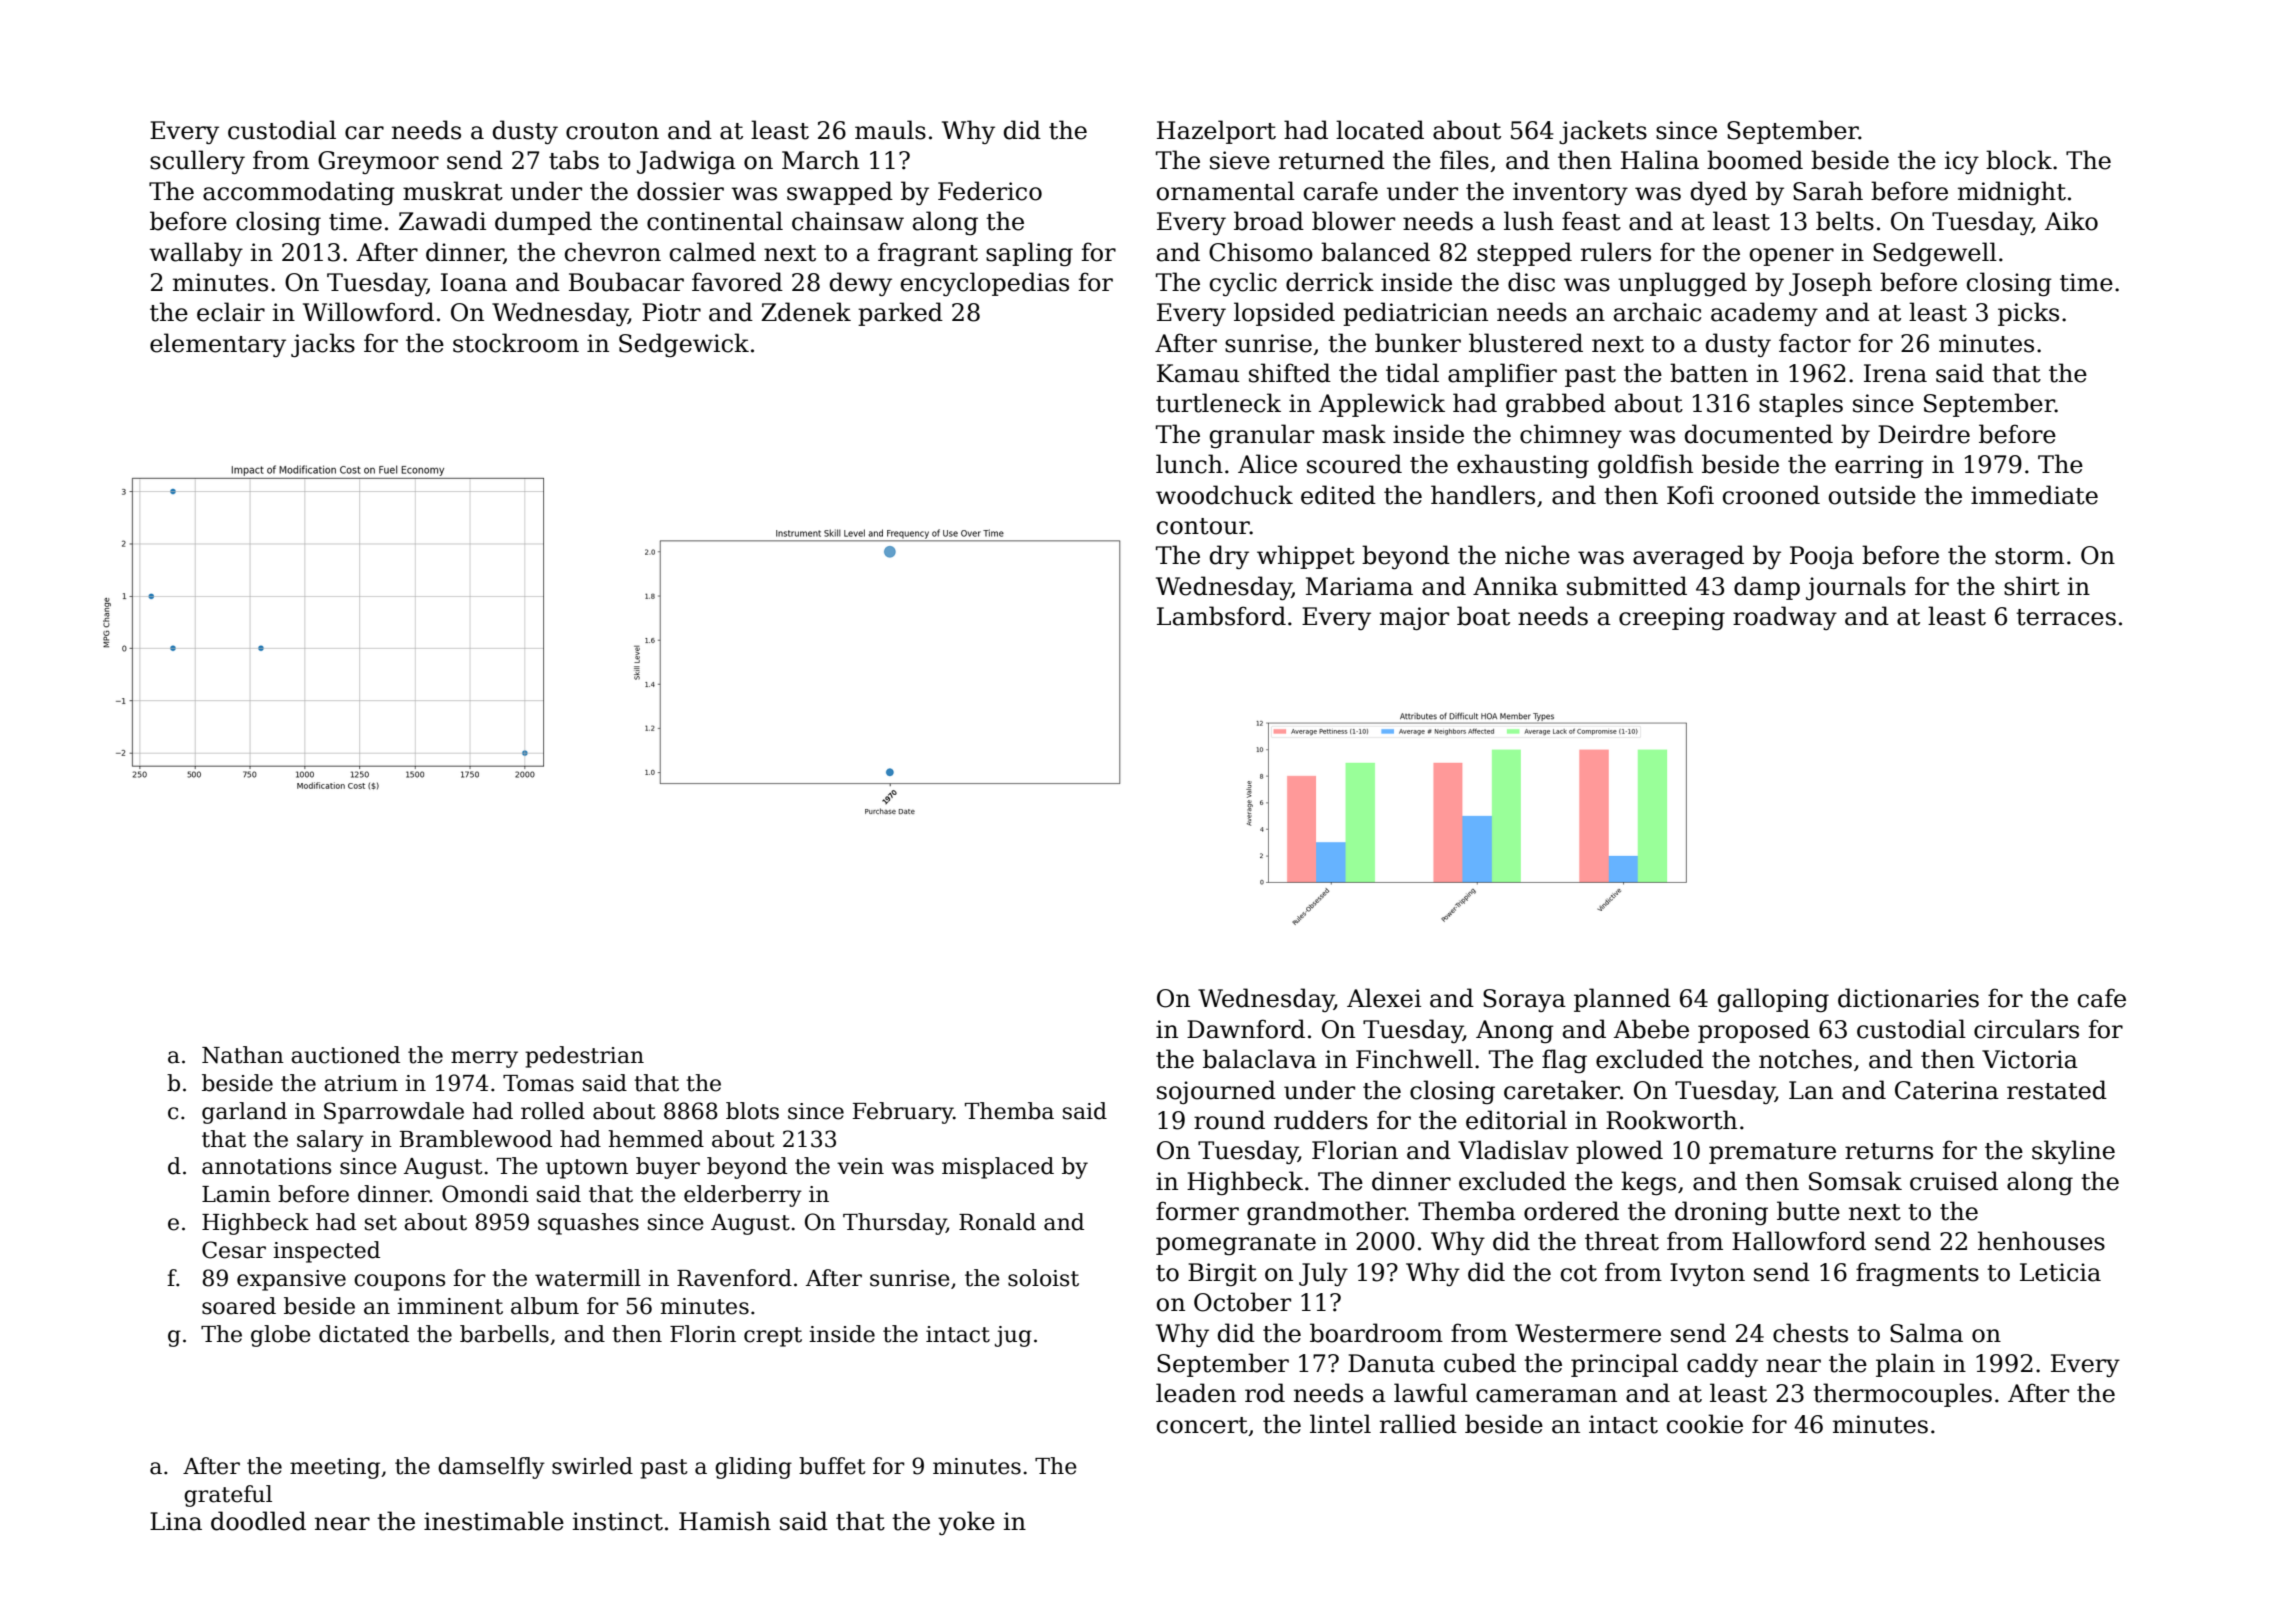 This screenshot has height=1611, width=2278. Describe the element at coordinates (612, 131) in the screenshot. I see `crouton` at that location.
